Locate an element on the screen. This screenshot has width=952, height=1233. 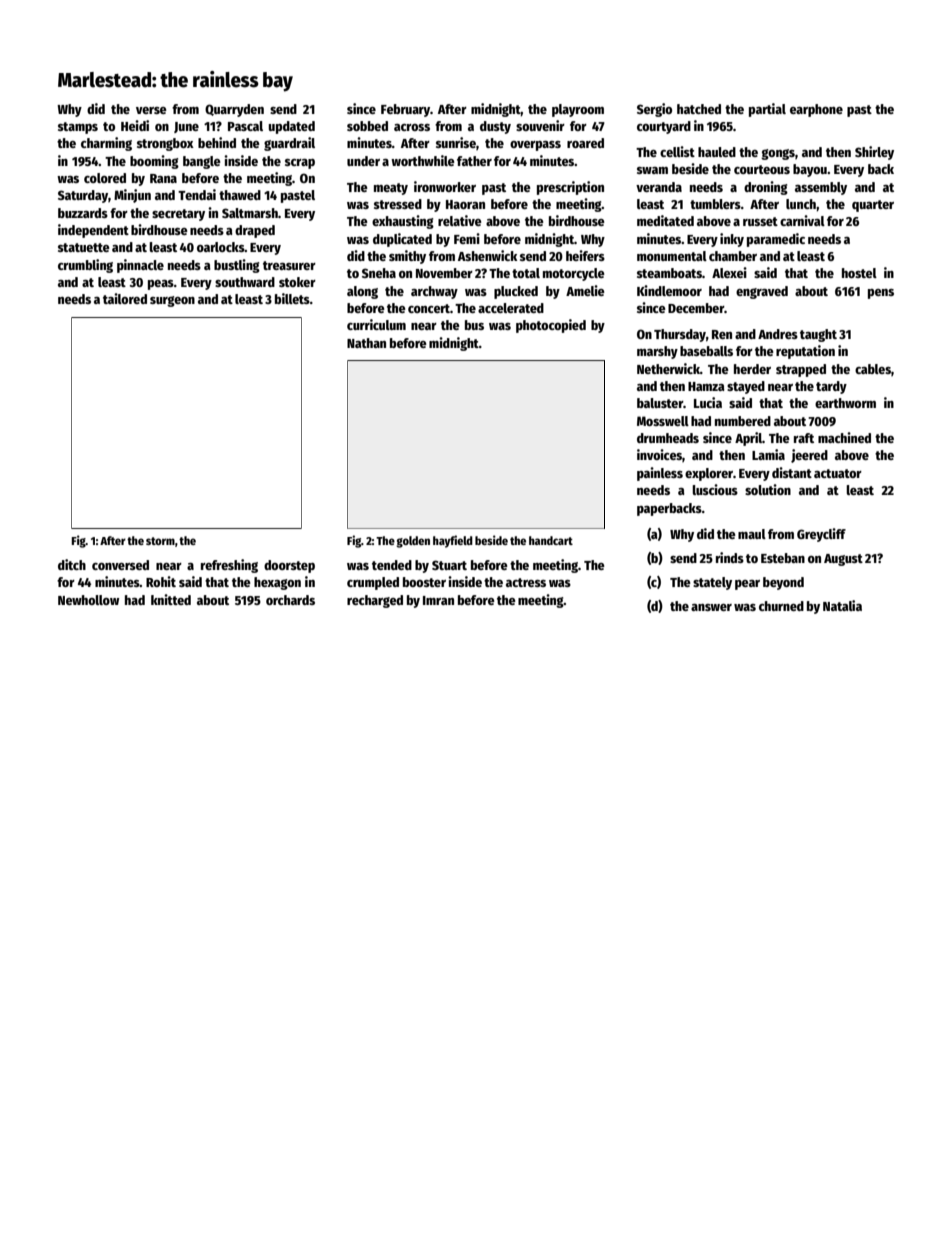
Andres is located at coordinates (778, 334).
